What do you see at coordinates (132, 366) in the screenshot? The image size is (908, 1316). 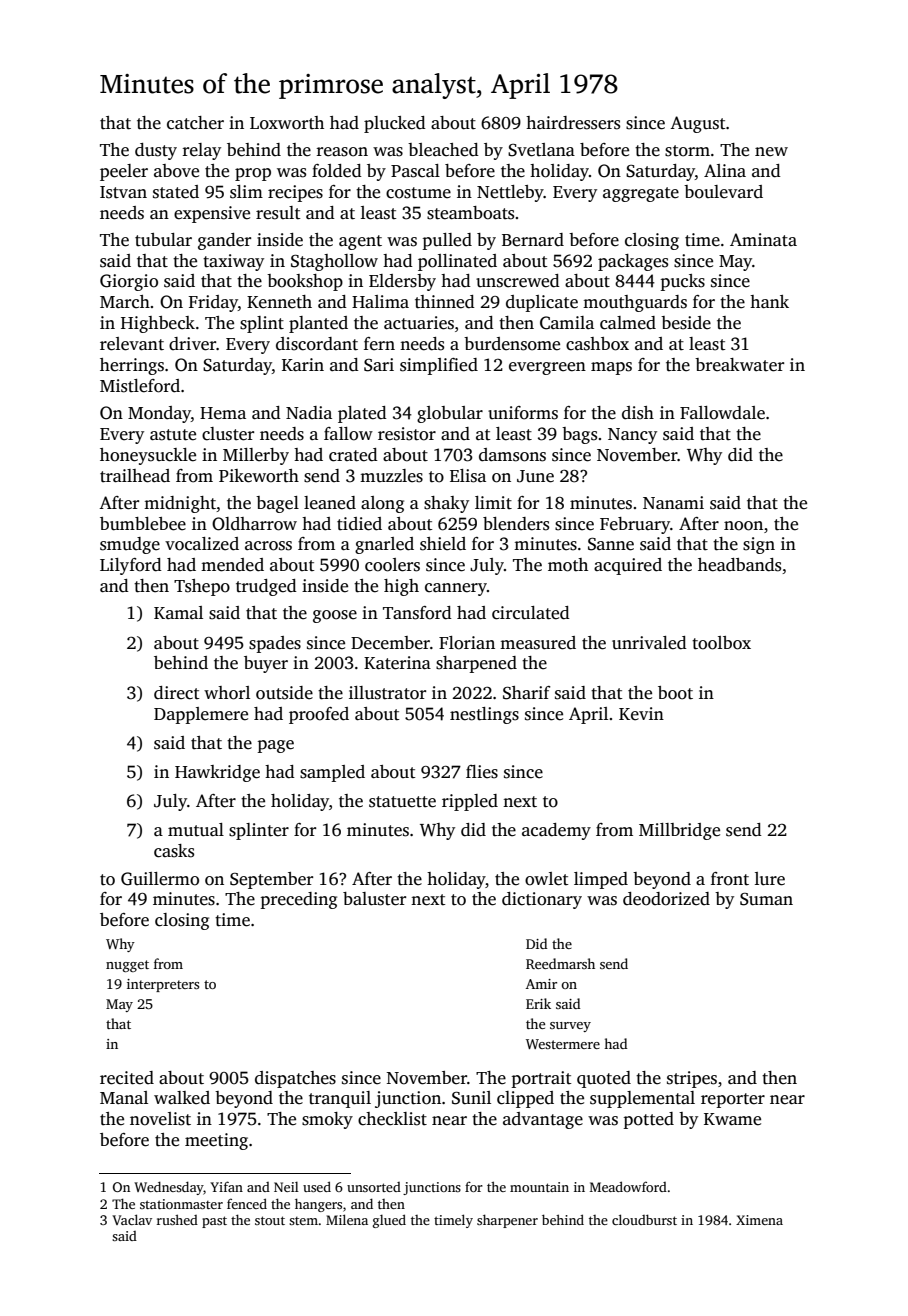 I see `herrings` at bounding box center [132, 366].
